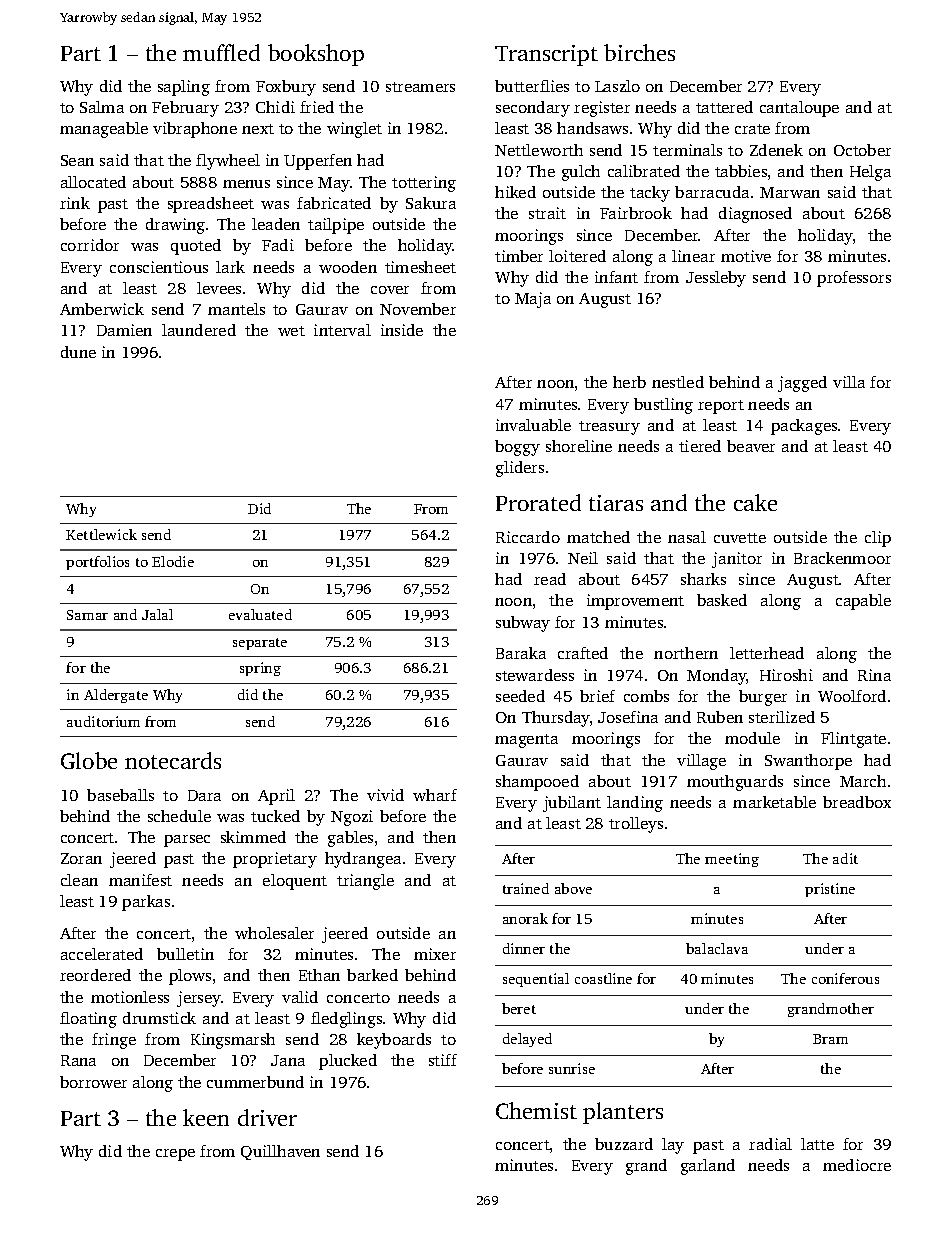 Image resolution: width=952 pixels, height=1233 pixels. I want to click on motionless, so click(130, 997).
